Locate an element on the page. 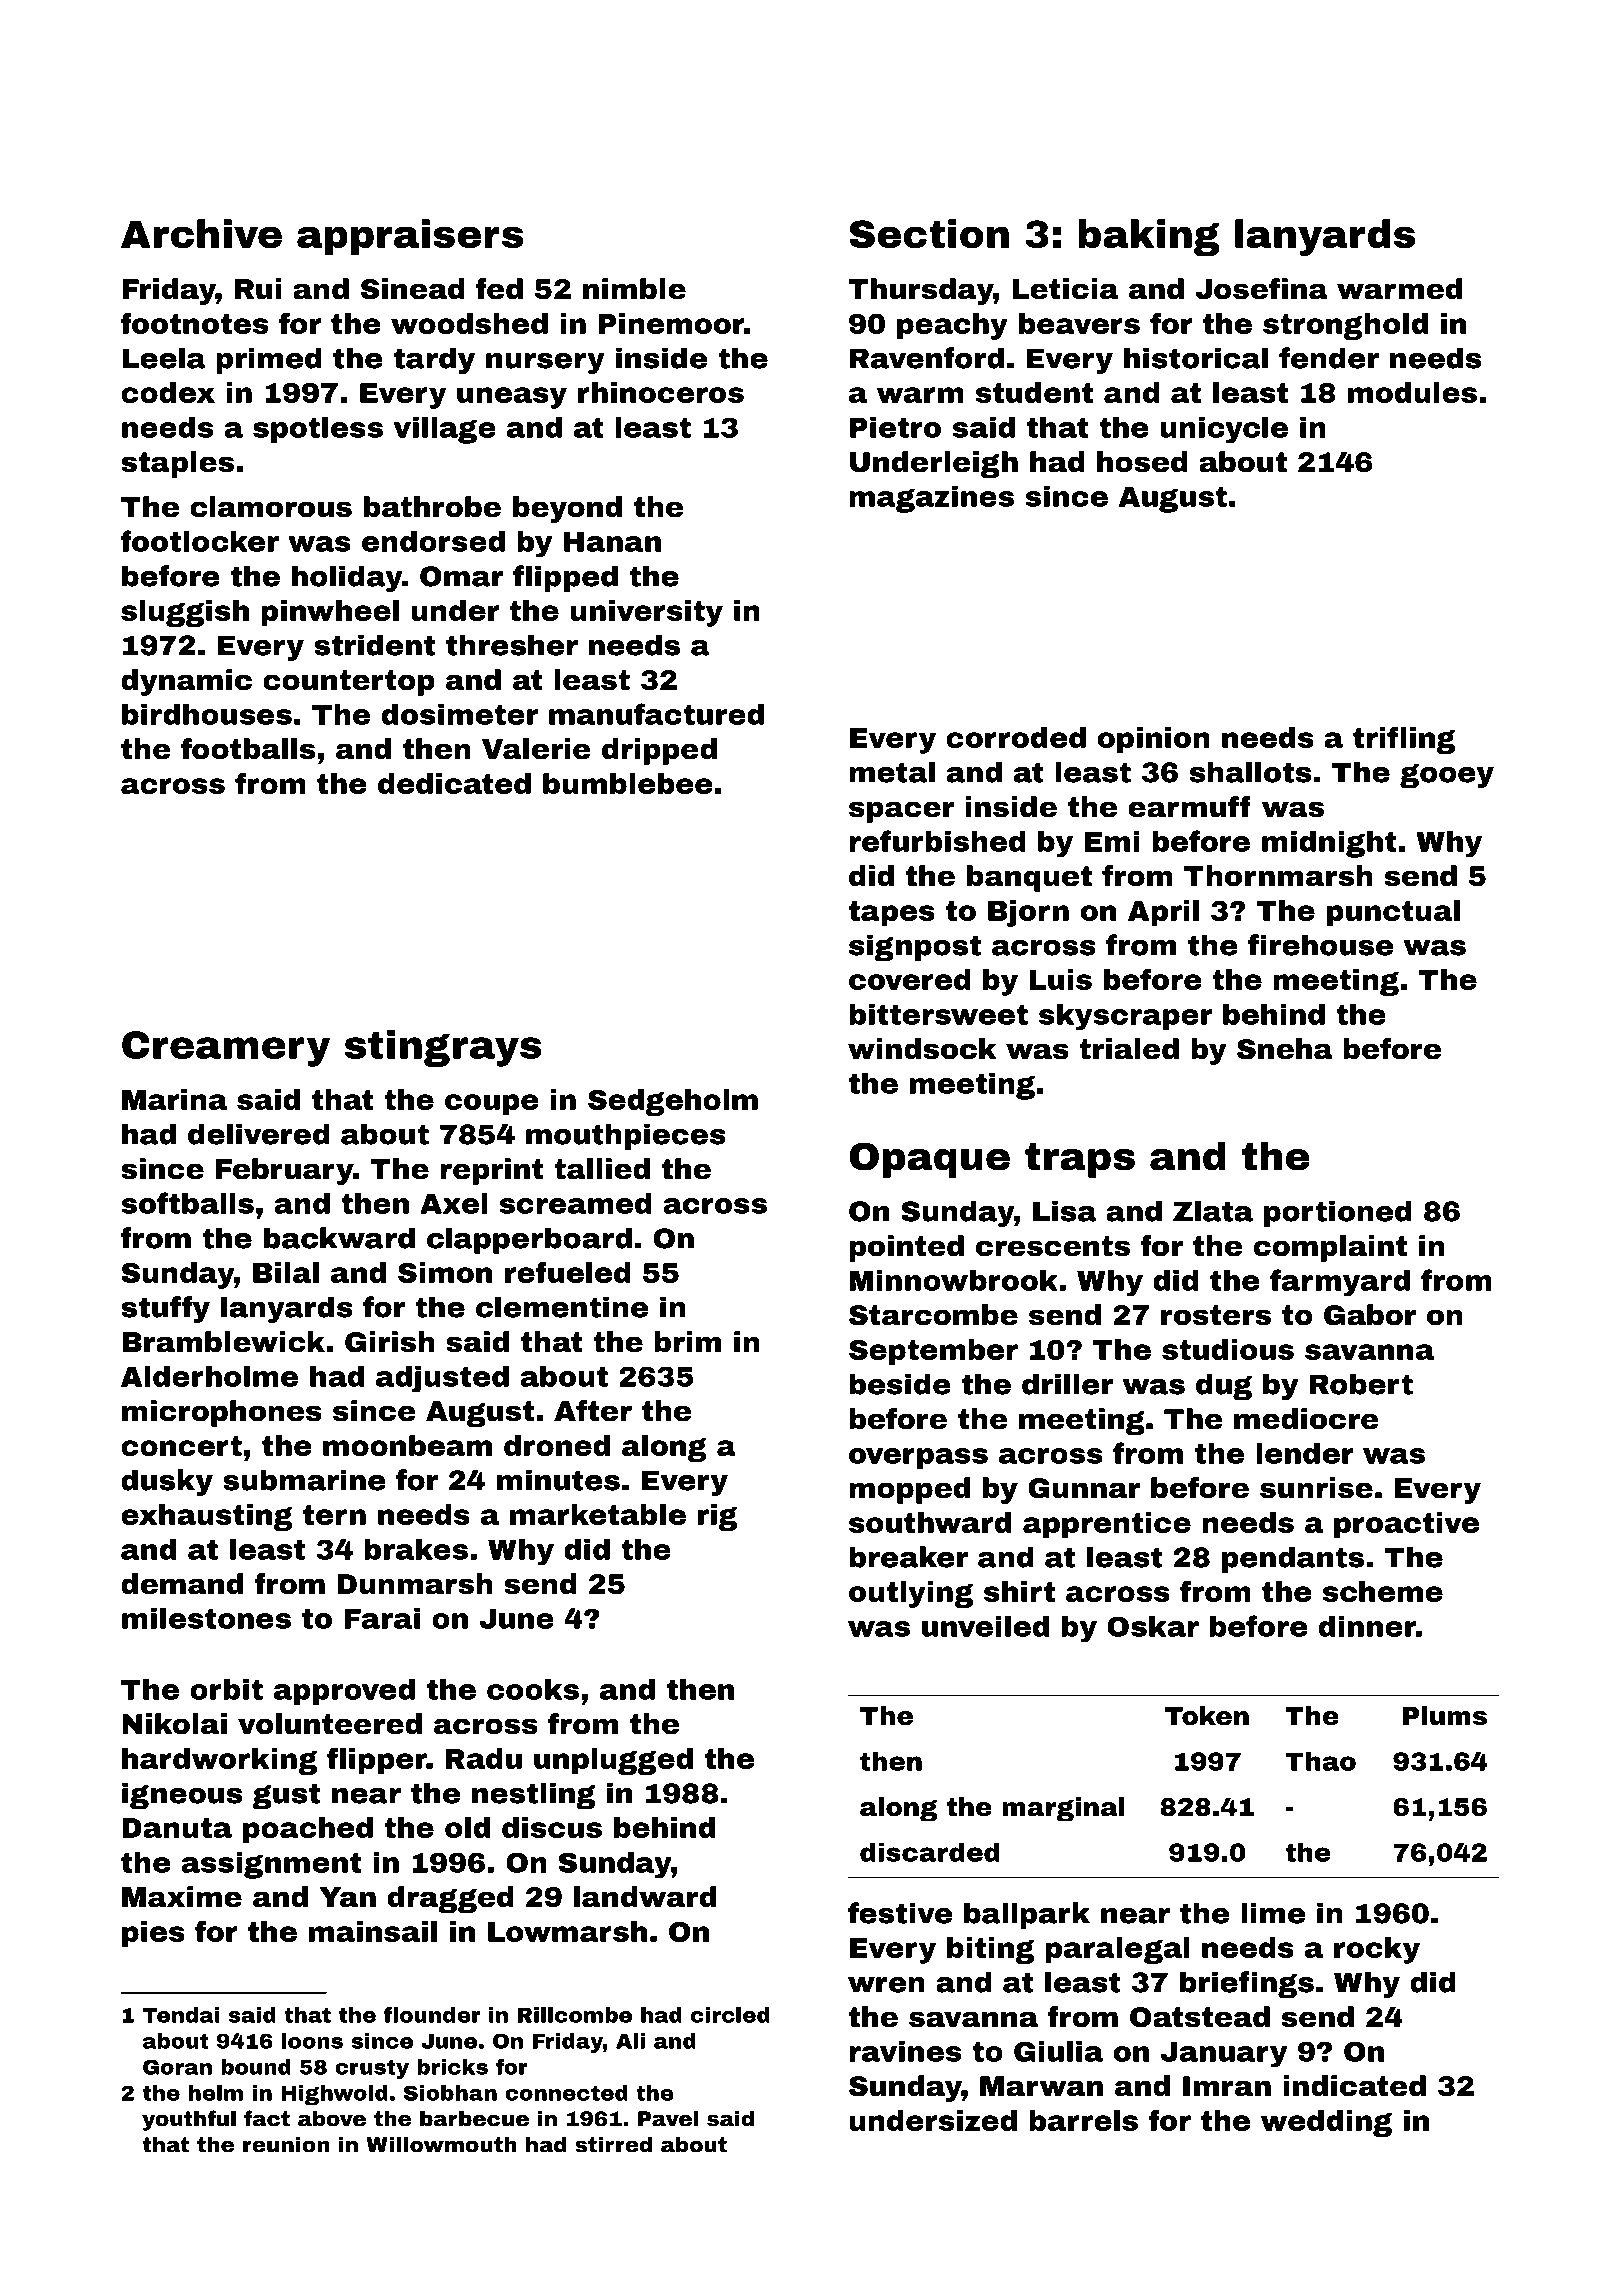 The height and width of the page is (2292, 1620). dedicated is located at coordinates (454, 783).
